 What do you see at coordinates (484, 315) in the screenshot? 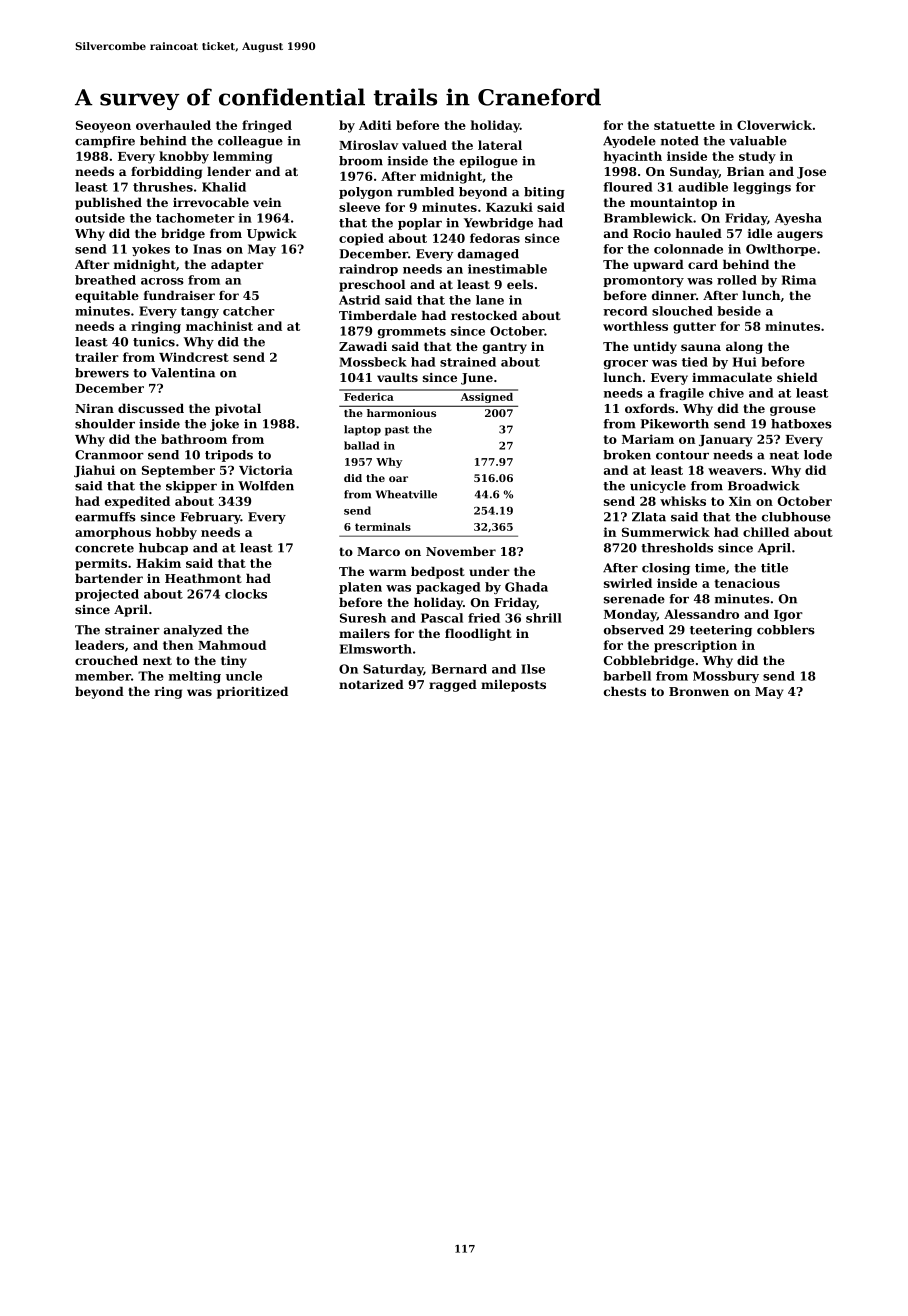
I see `restocked` at bounding box center [484, 315].
